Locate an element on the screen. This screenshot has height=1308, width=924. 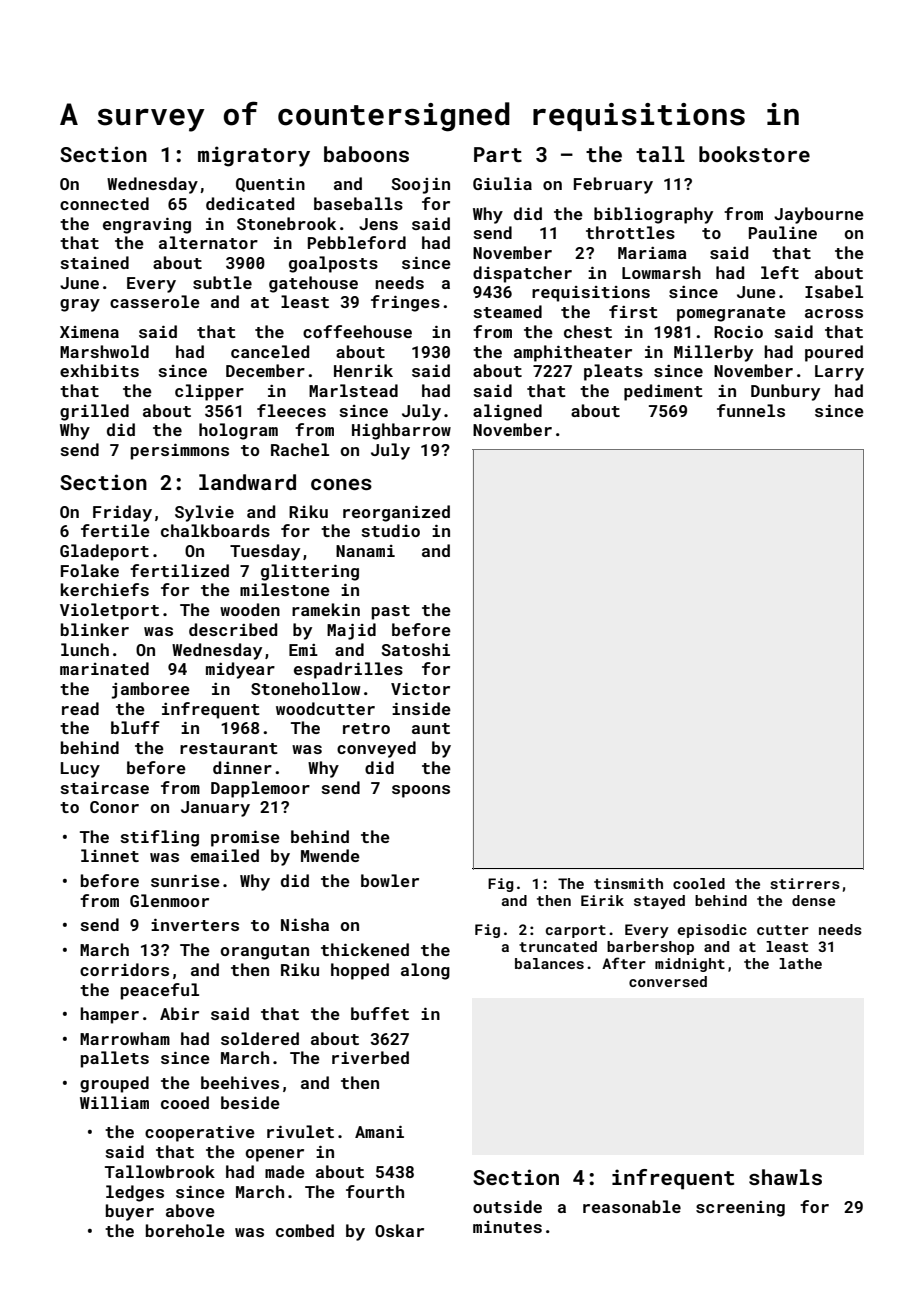
soldered is located at coordinates (260, 1038).
